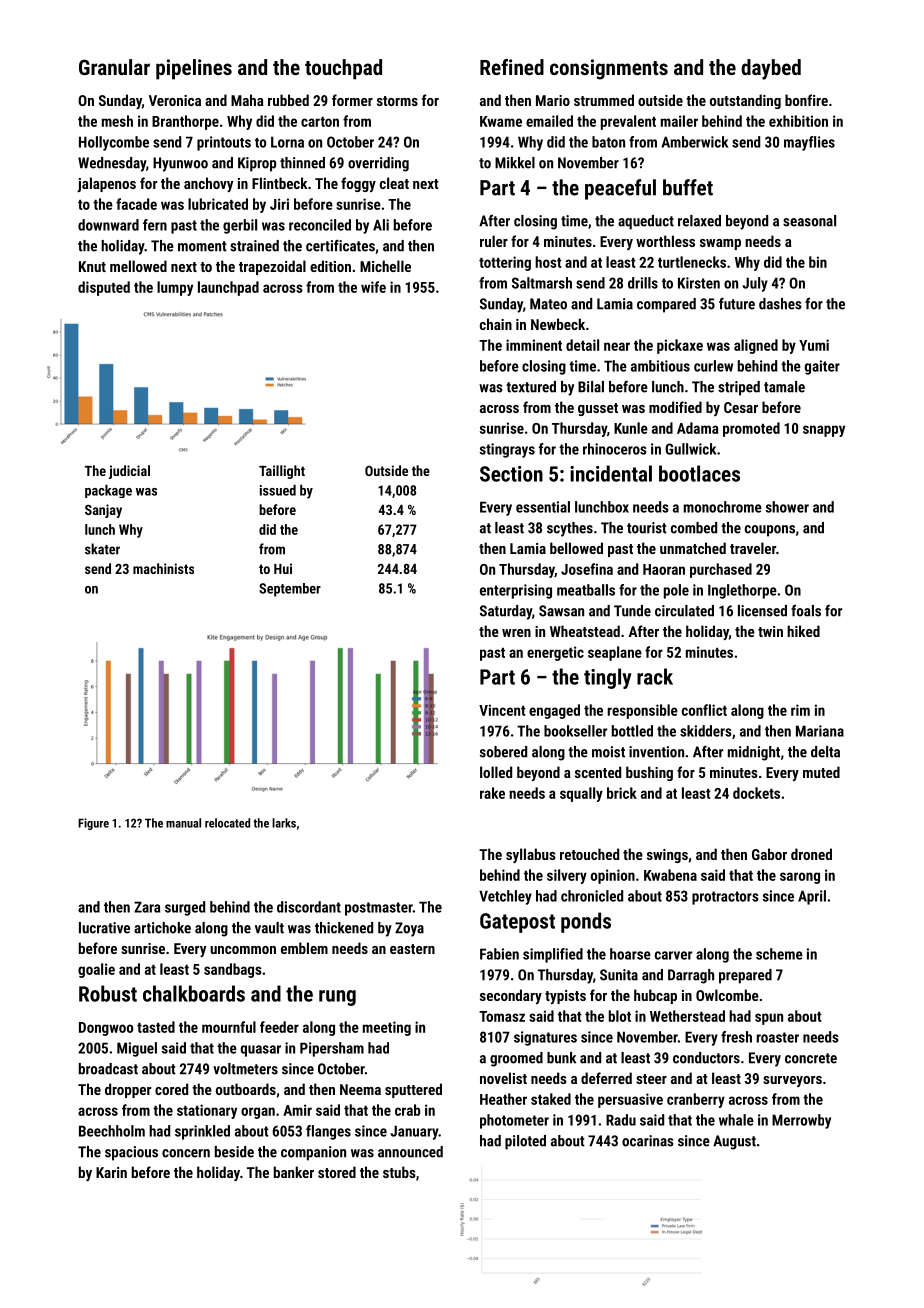 The image size is (924, 1308). I want to click on snappy, so click(824, 431).
